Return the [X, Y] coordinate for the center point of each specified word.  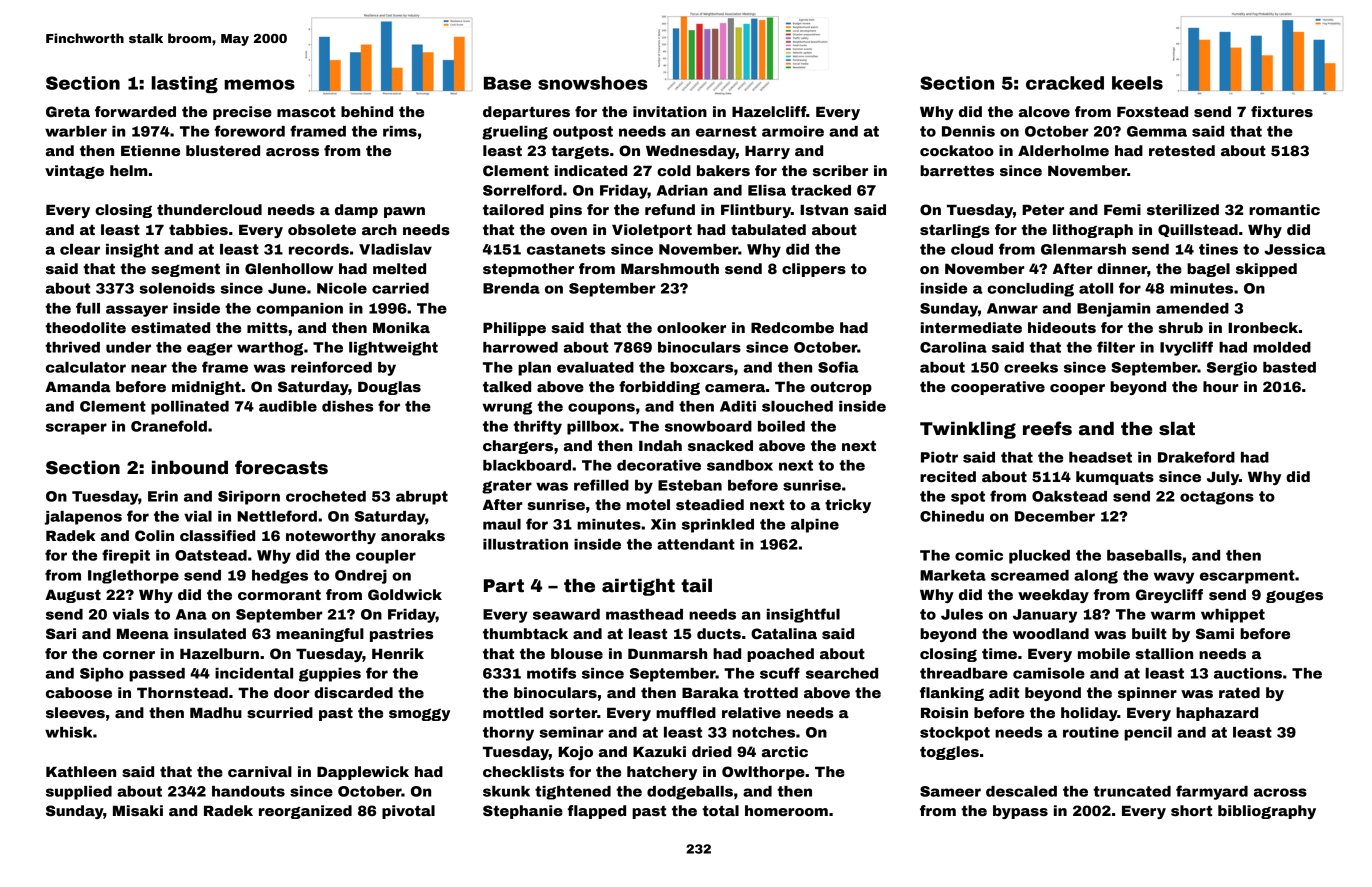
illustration [525, 544]
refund [670, 209]
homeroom [786, 810]
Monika [401, 327]
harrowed [520, 347]
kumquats [1115, 478]
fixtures [1282, 111]
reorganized [305, 812]
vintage [74, 172]
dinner [1122, 268]
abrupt [422, 498]
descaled [1021, 791]
